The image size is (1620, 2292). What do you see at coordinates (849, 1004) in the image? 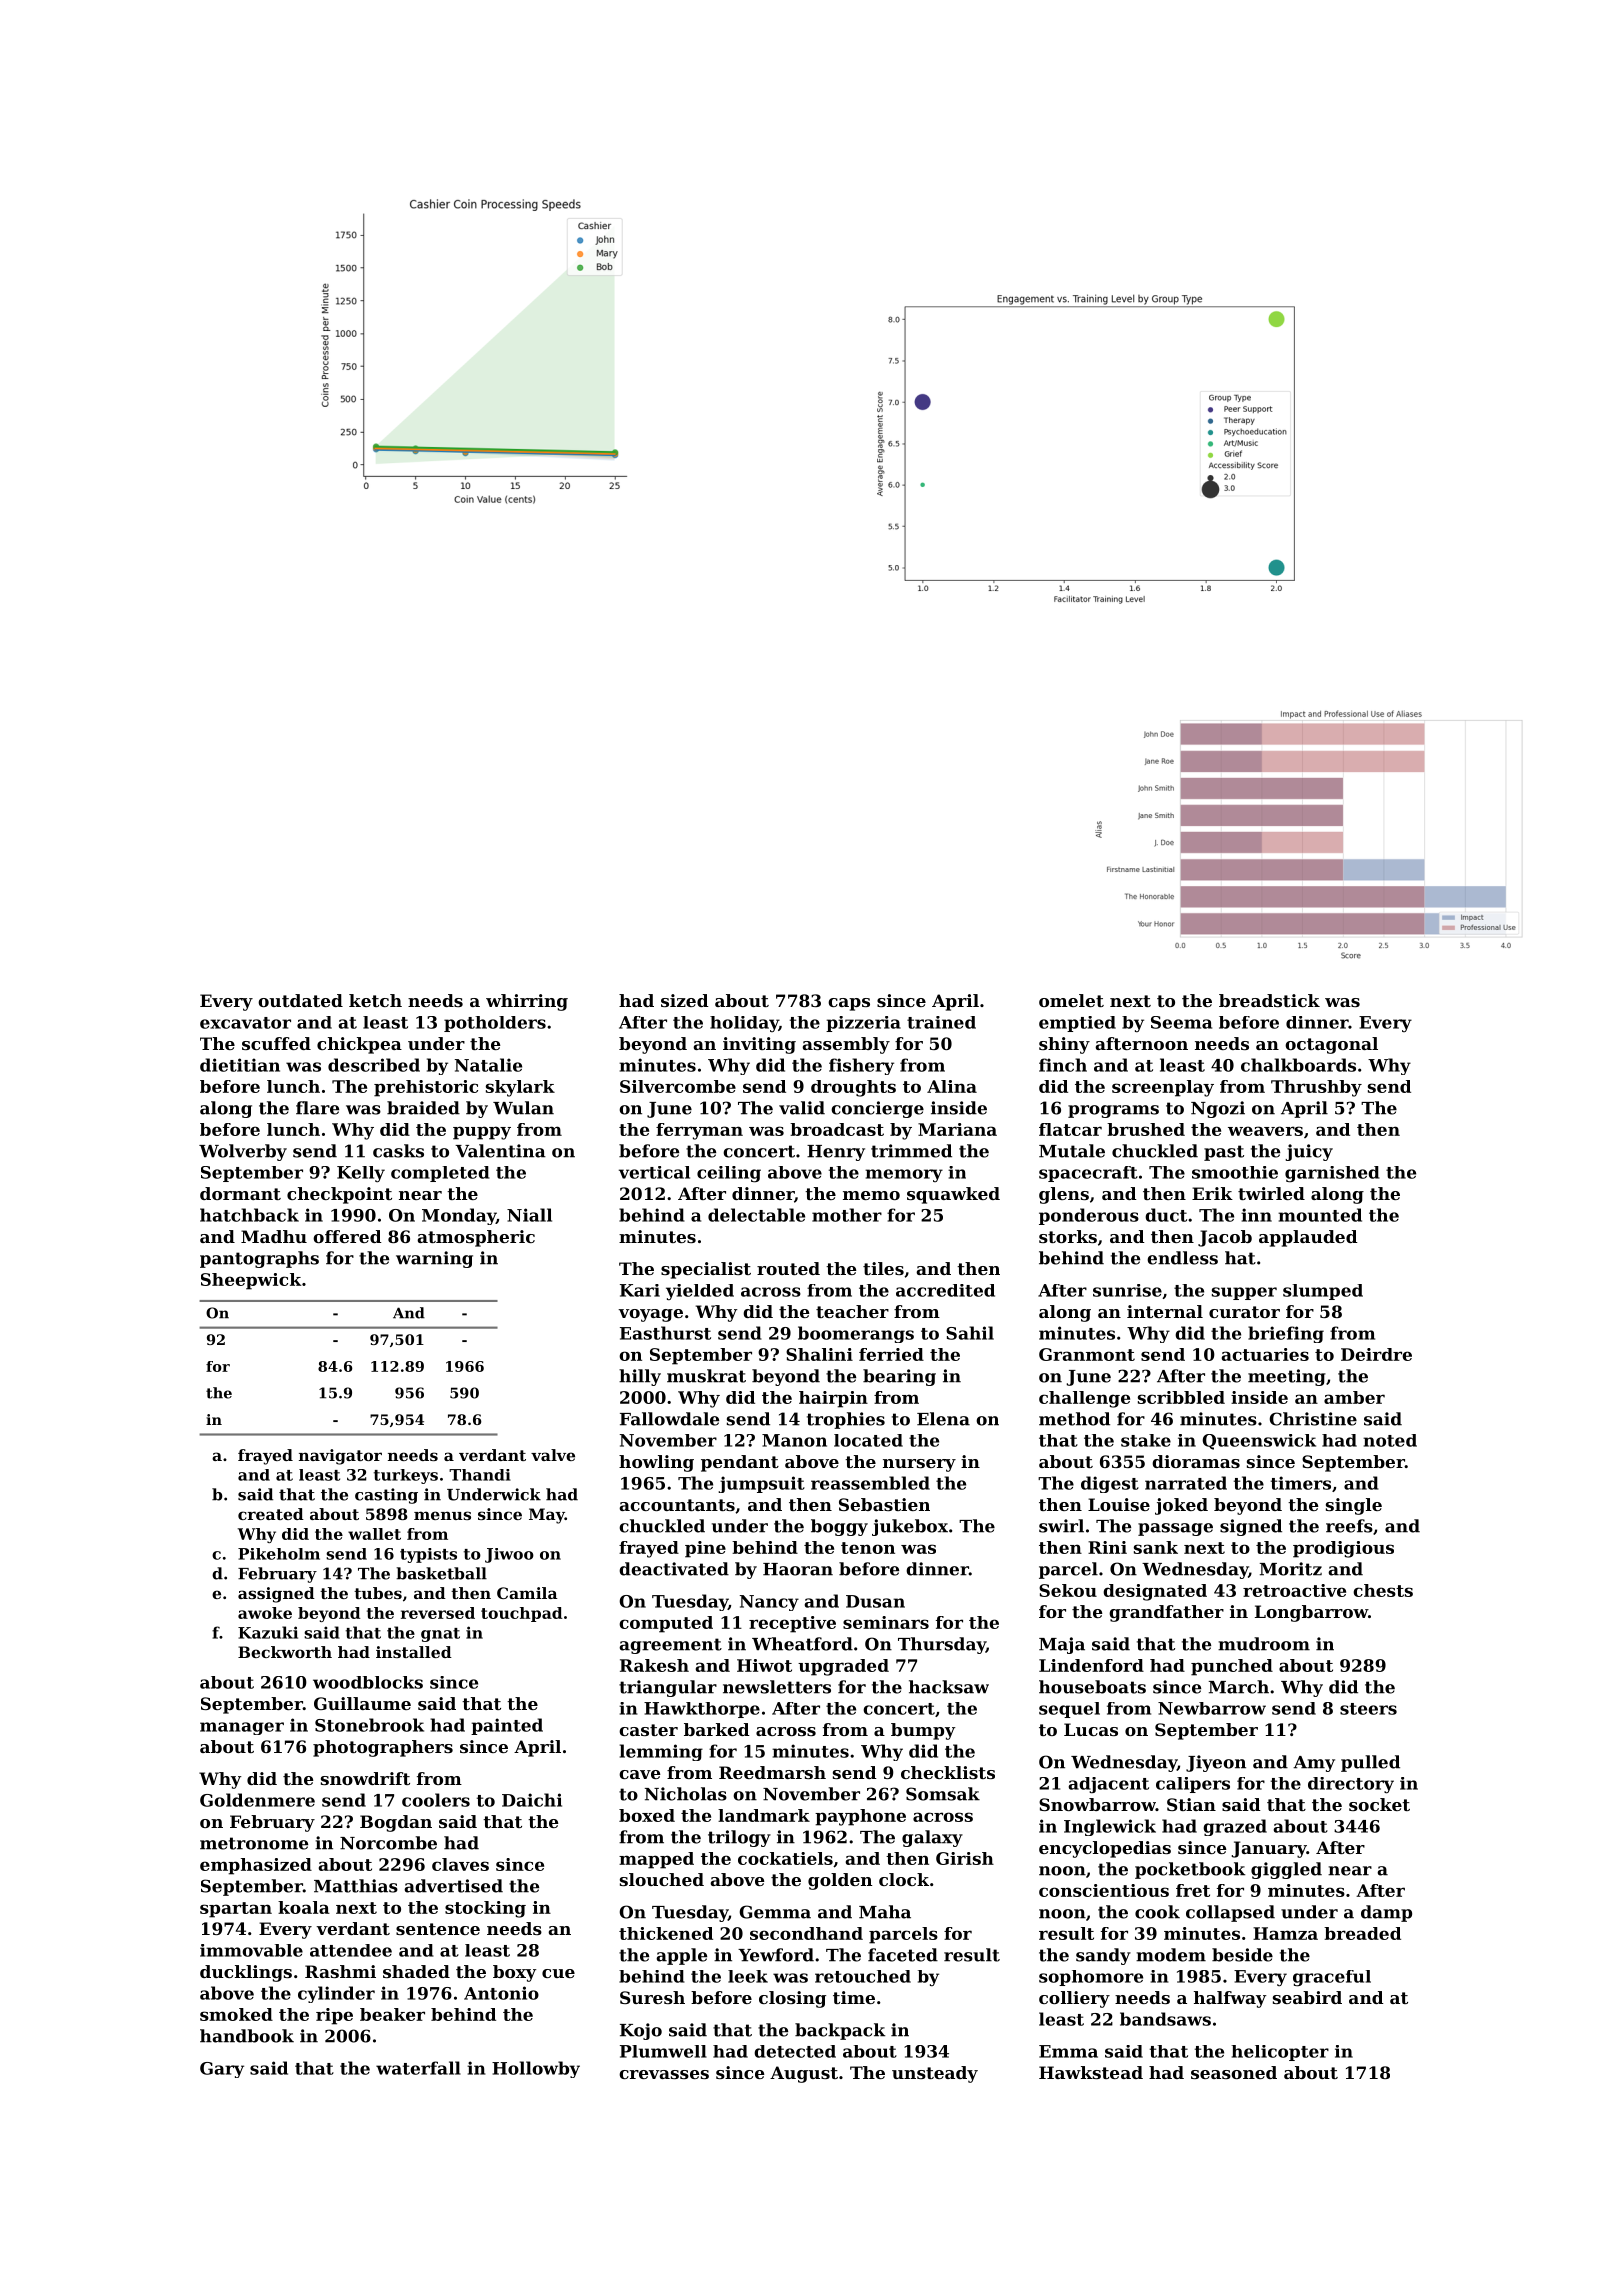
I see `caps` at bounding box center [849, 1004].
